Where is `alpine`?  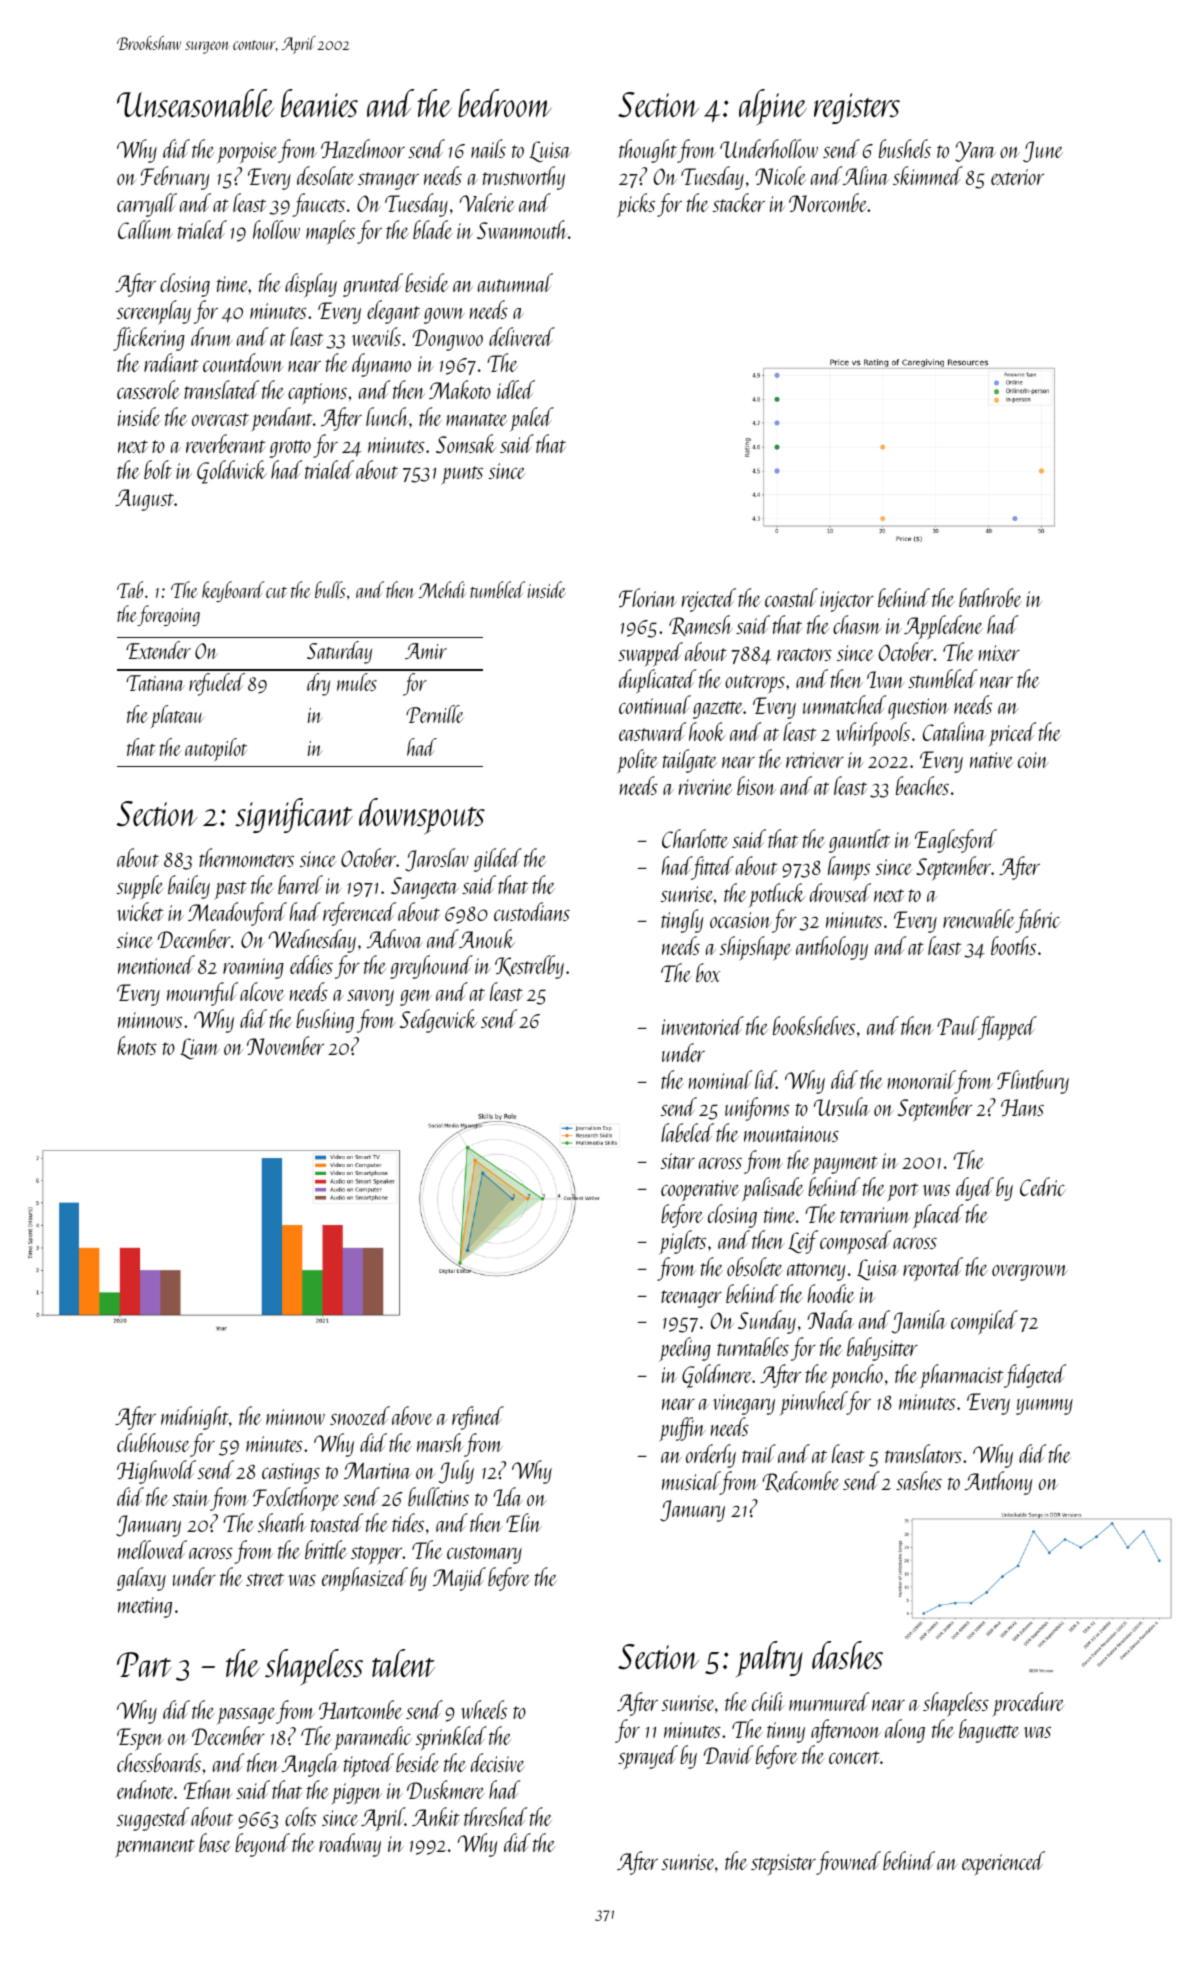
alpine is located at coordinates (773, 107).
